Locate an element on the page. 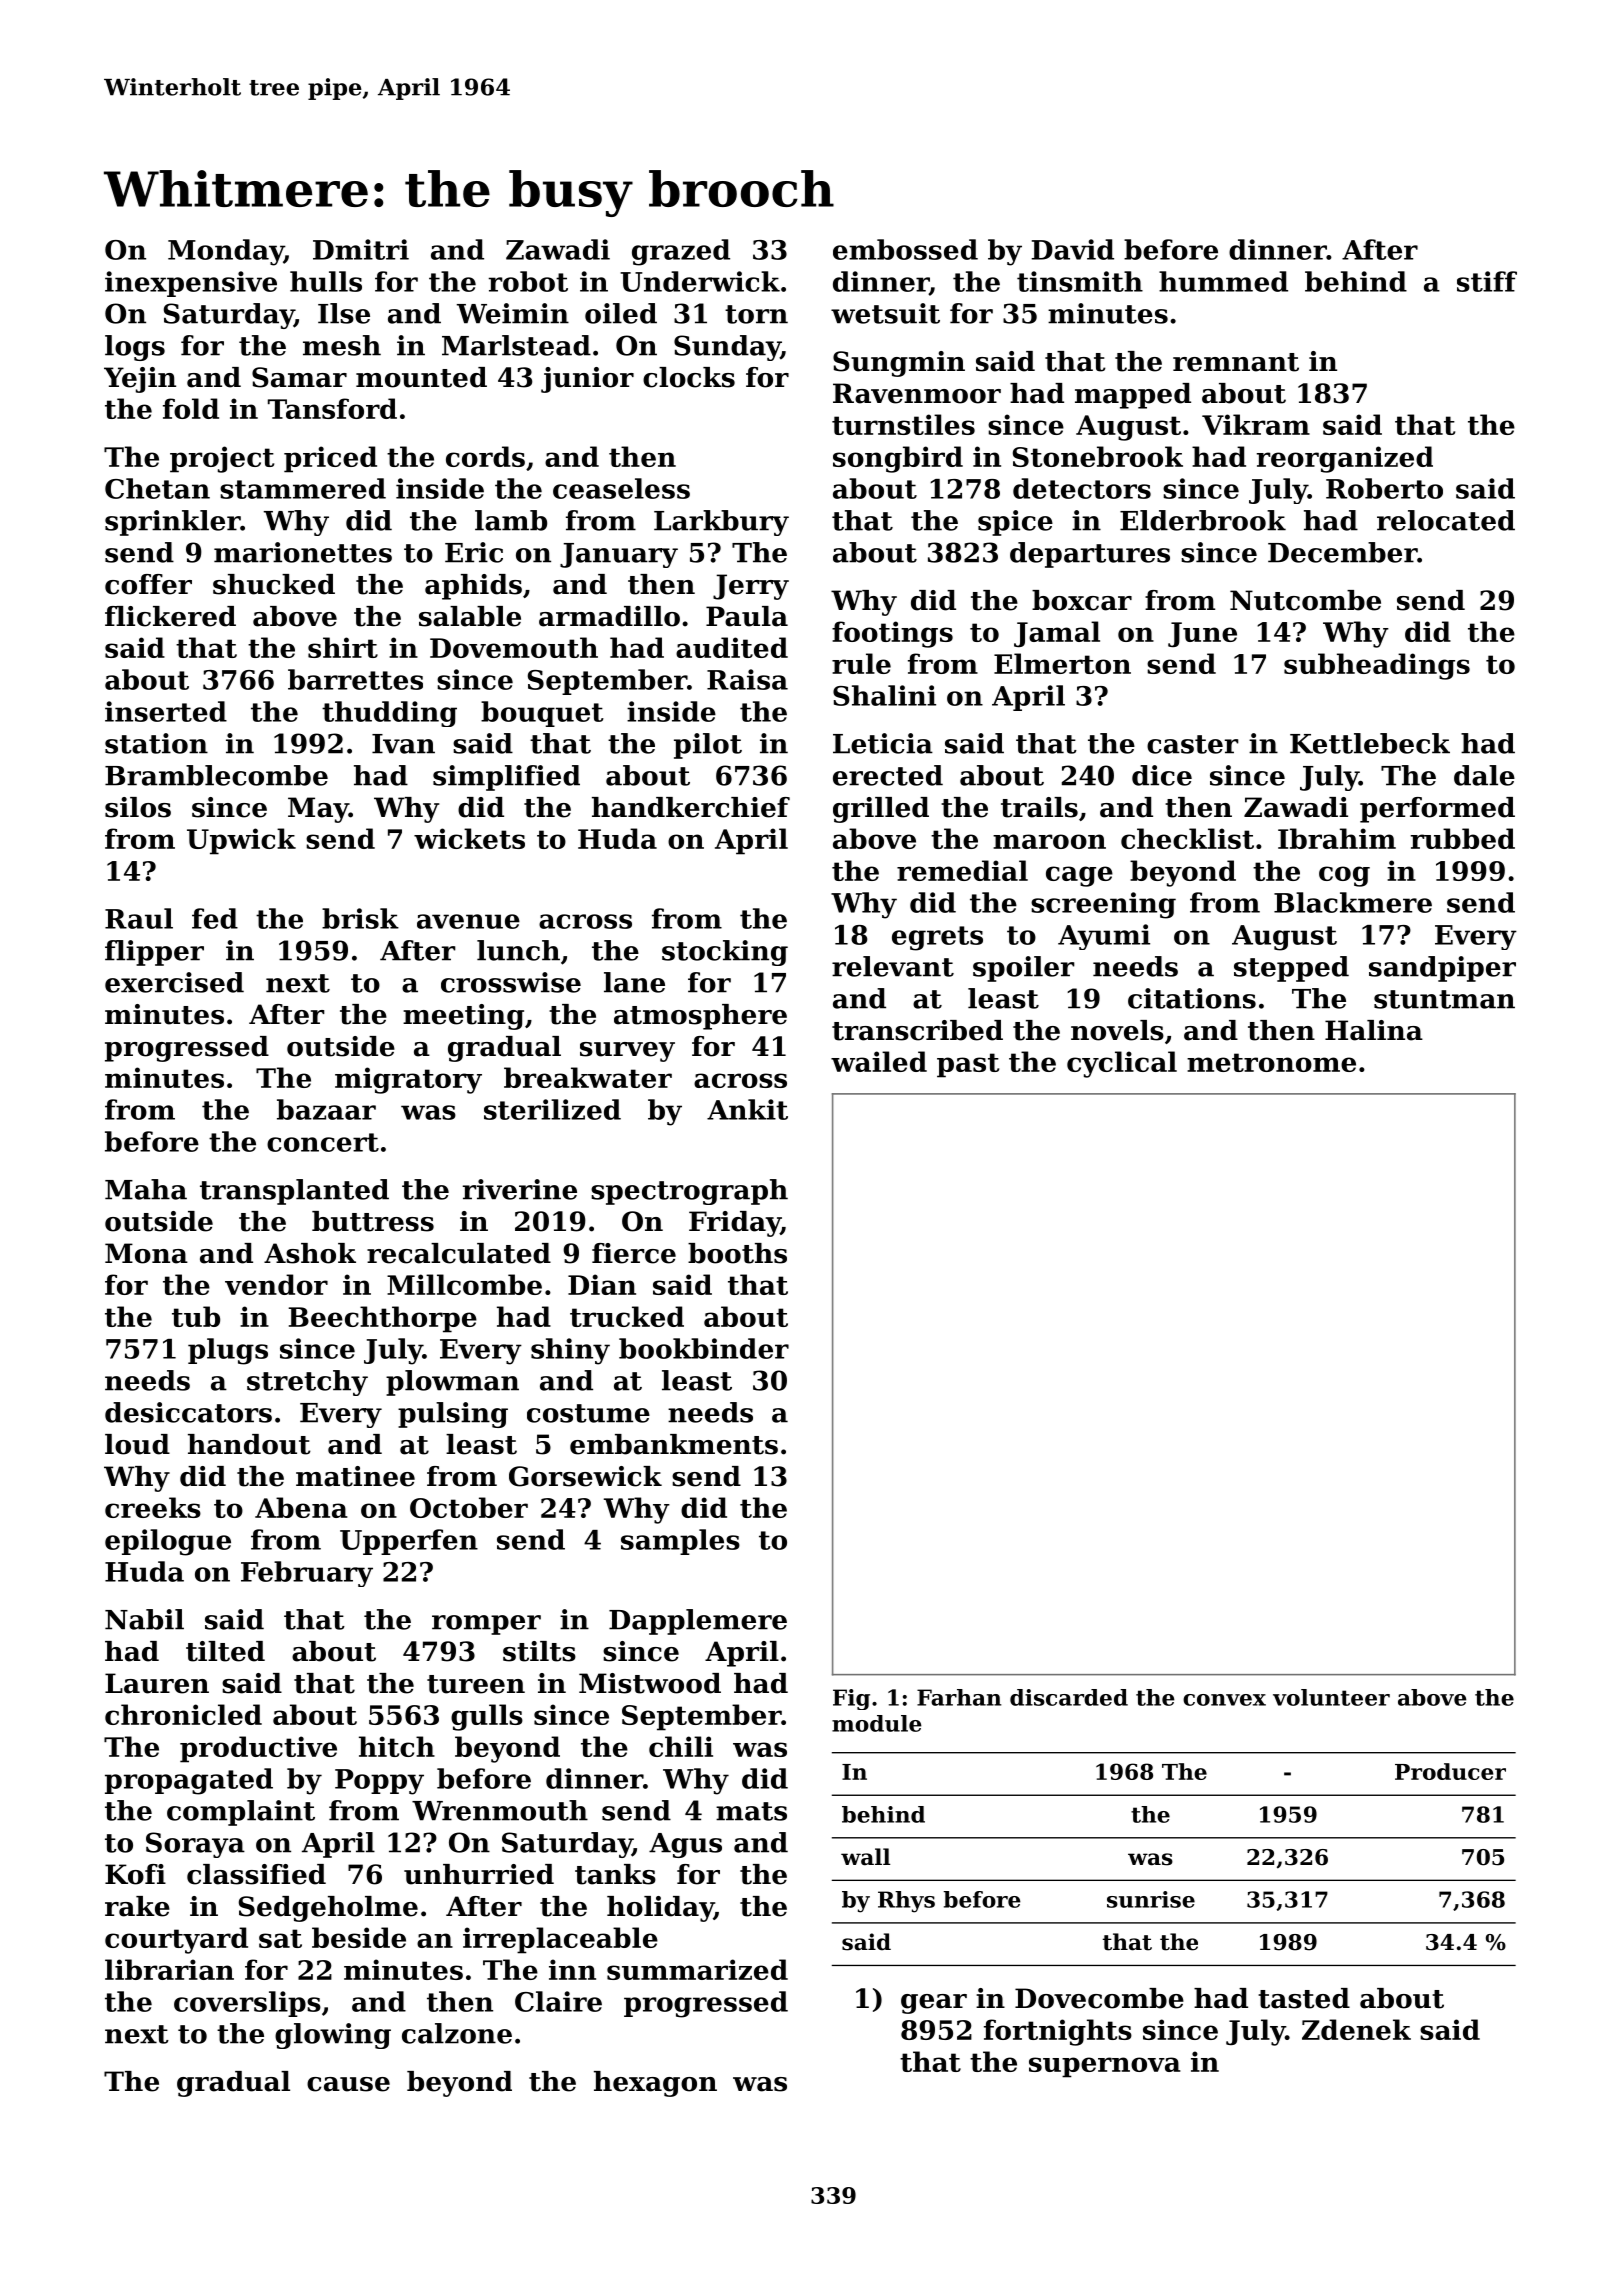 The width and height of the page is (1620, 2292). David is located at coordinates (1072, 249).
